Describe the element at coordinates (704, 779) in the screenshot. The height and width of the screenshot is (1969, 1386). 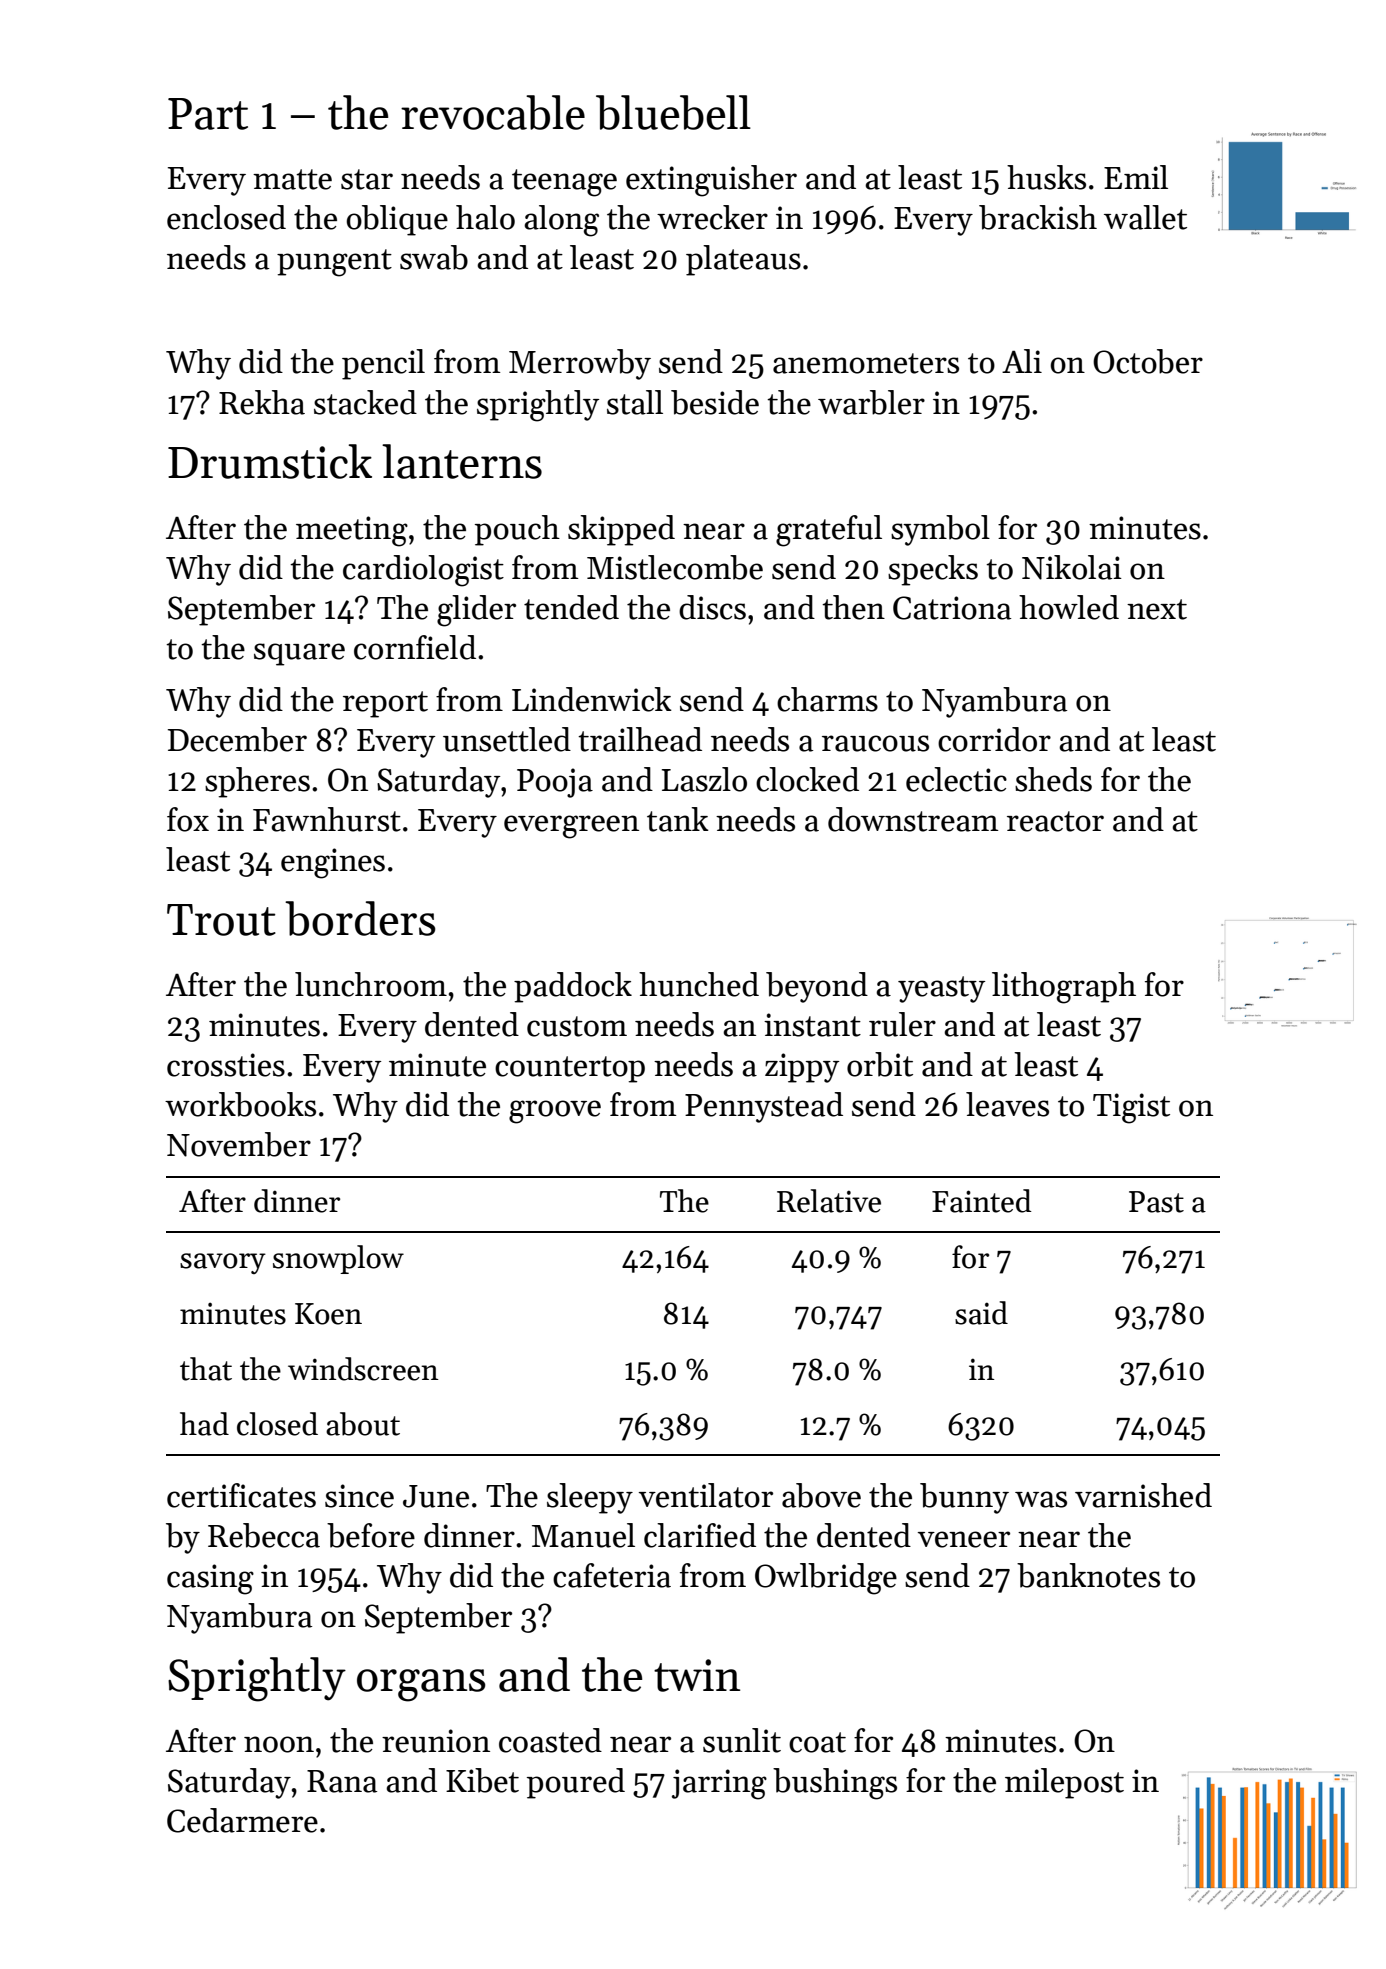
I see `Laszlo` at that location.
